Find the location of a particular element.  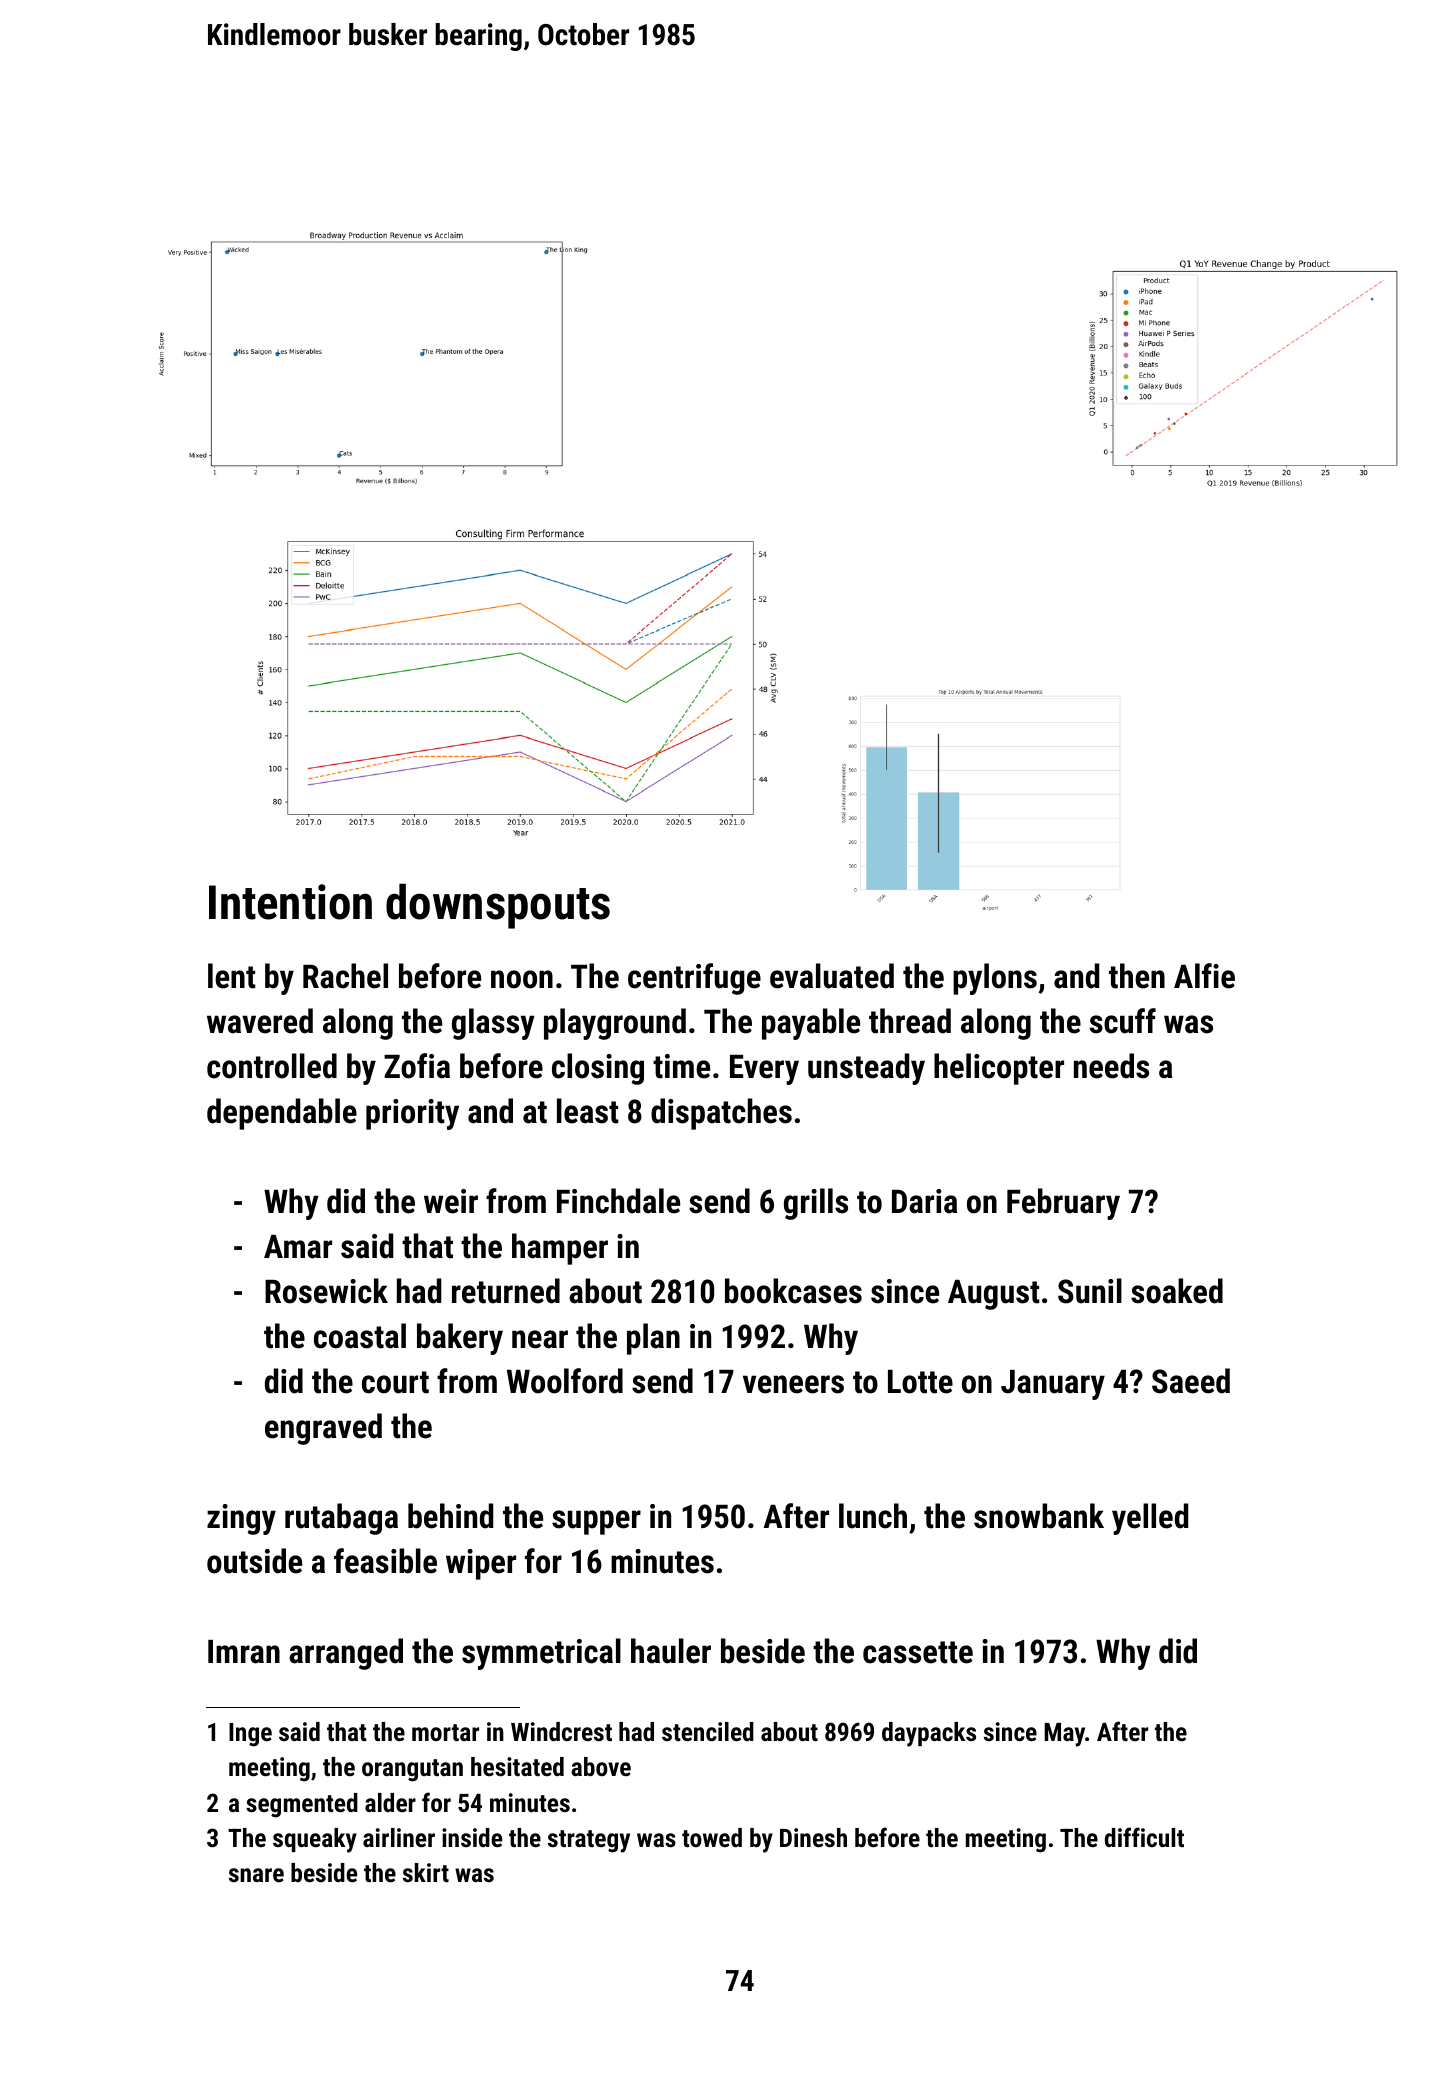

behind is located at coordinates (450, 1516).
